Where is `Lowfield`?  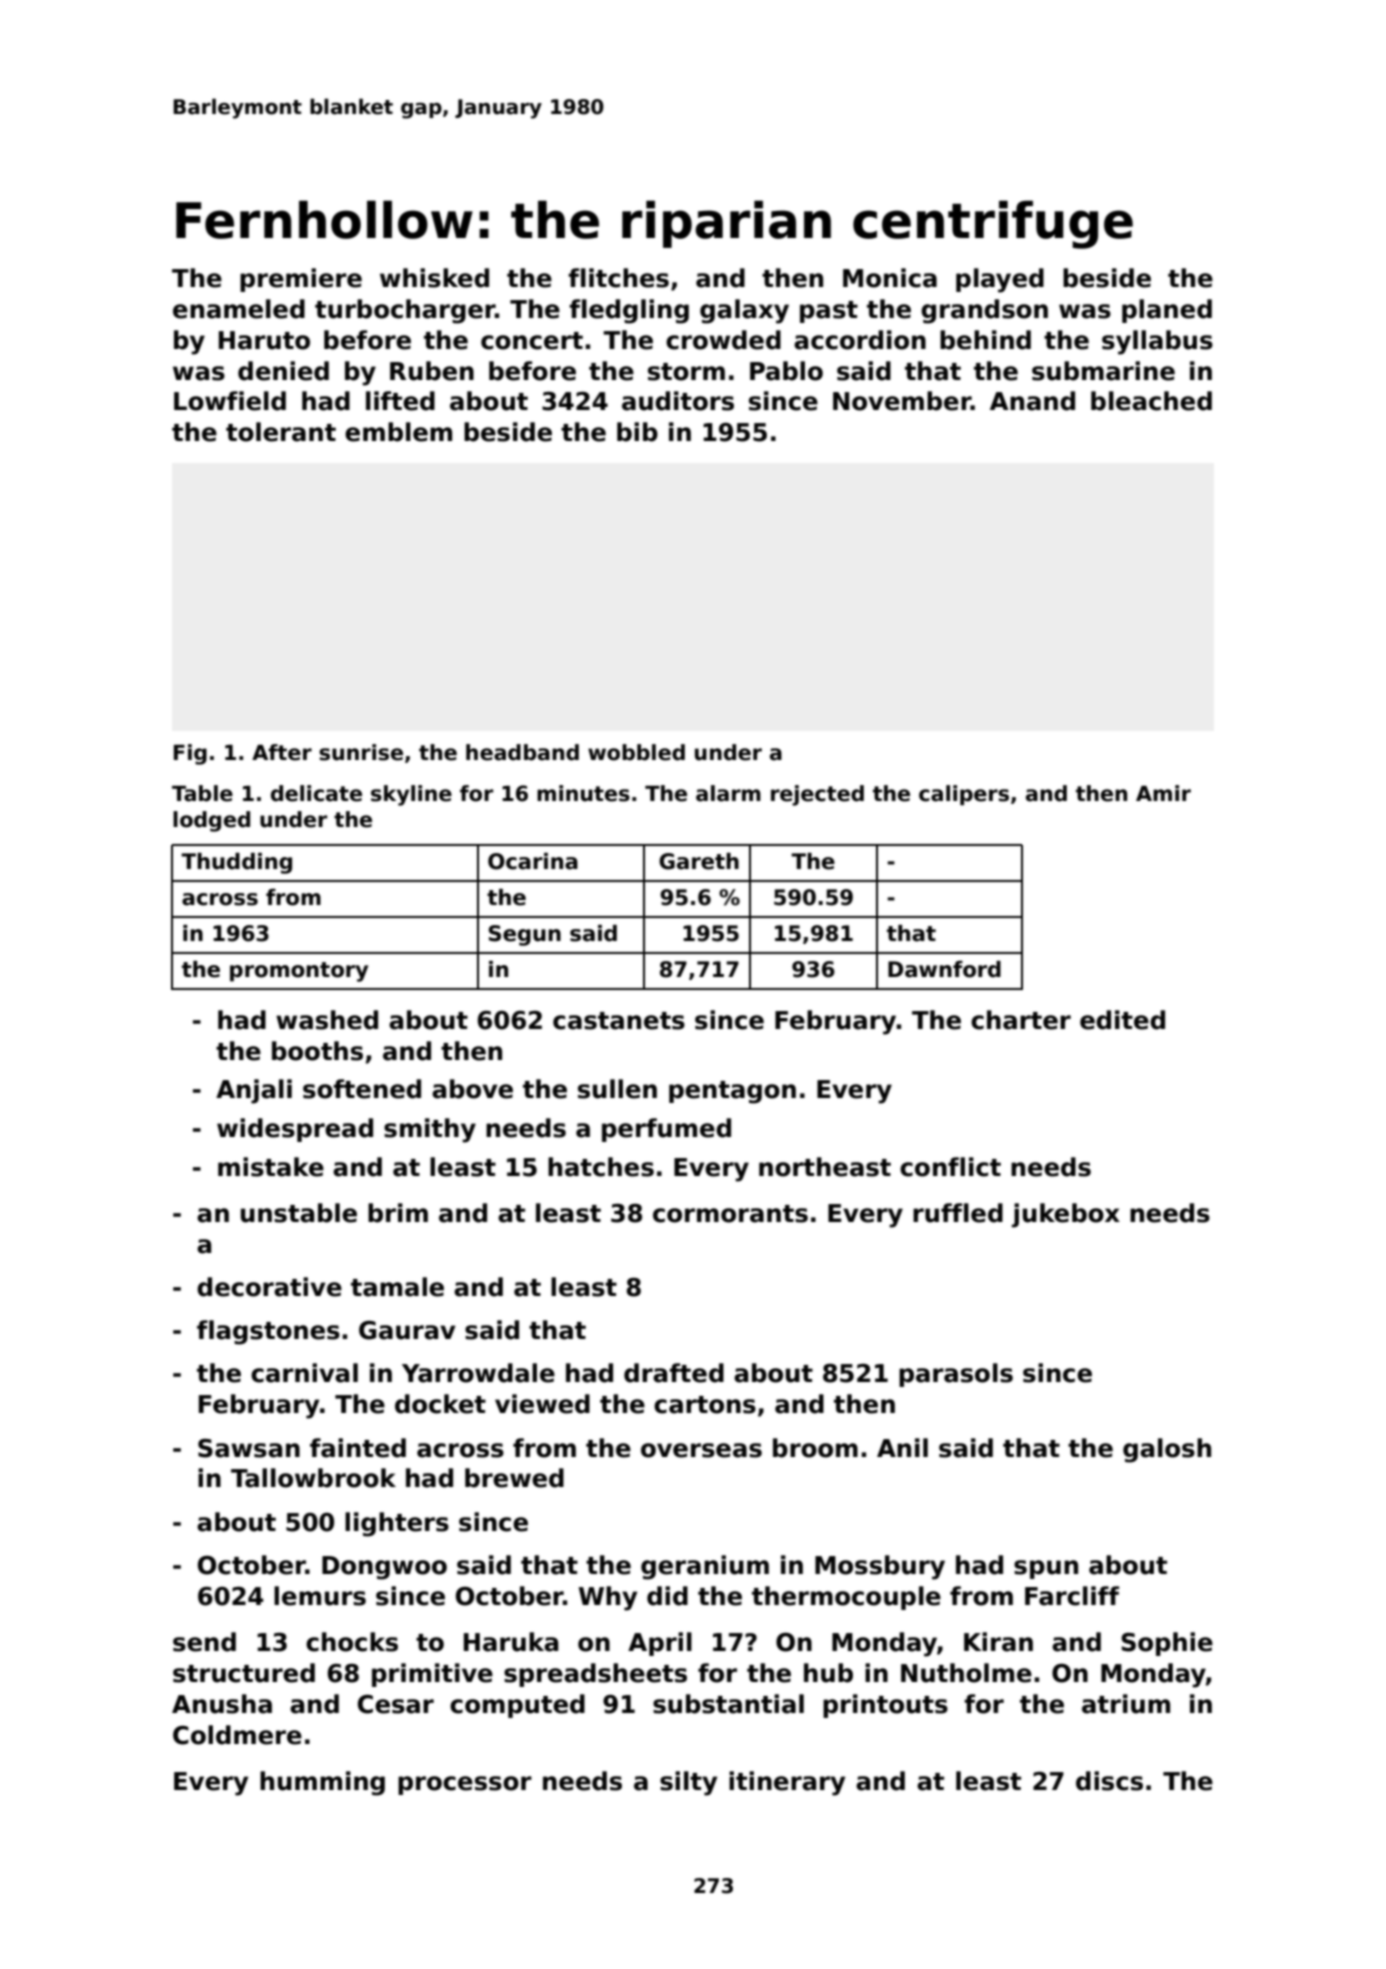 Lowfield is located at coordinates (230, 401).
